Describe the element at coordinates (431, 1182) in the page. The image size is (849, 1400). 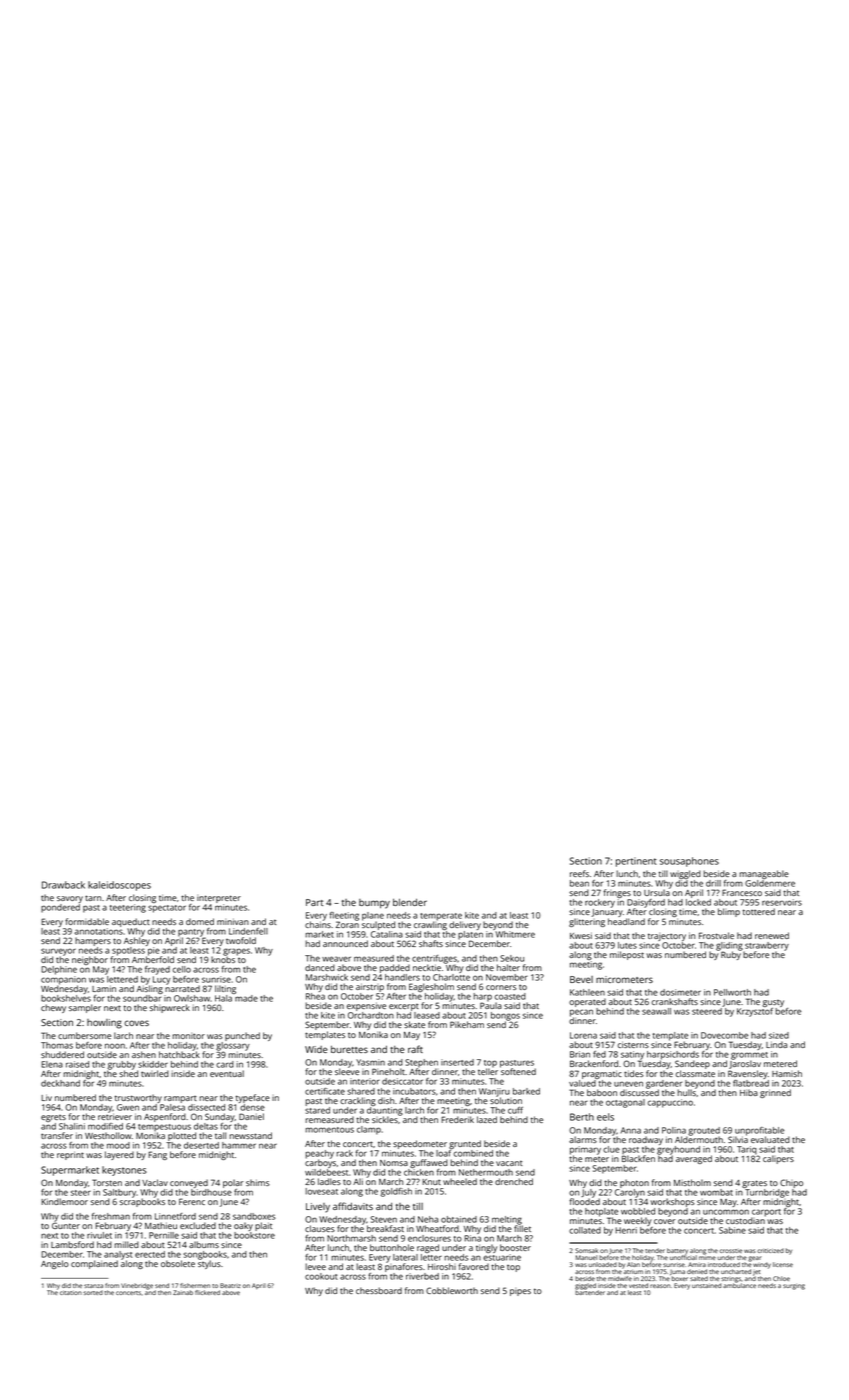
I see `Knut` at that location.
